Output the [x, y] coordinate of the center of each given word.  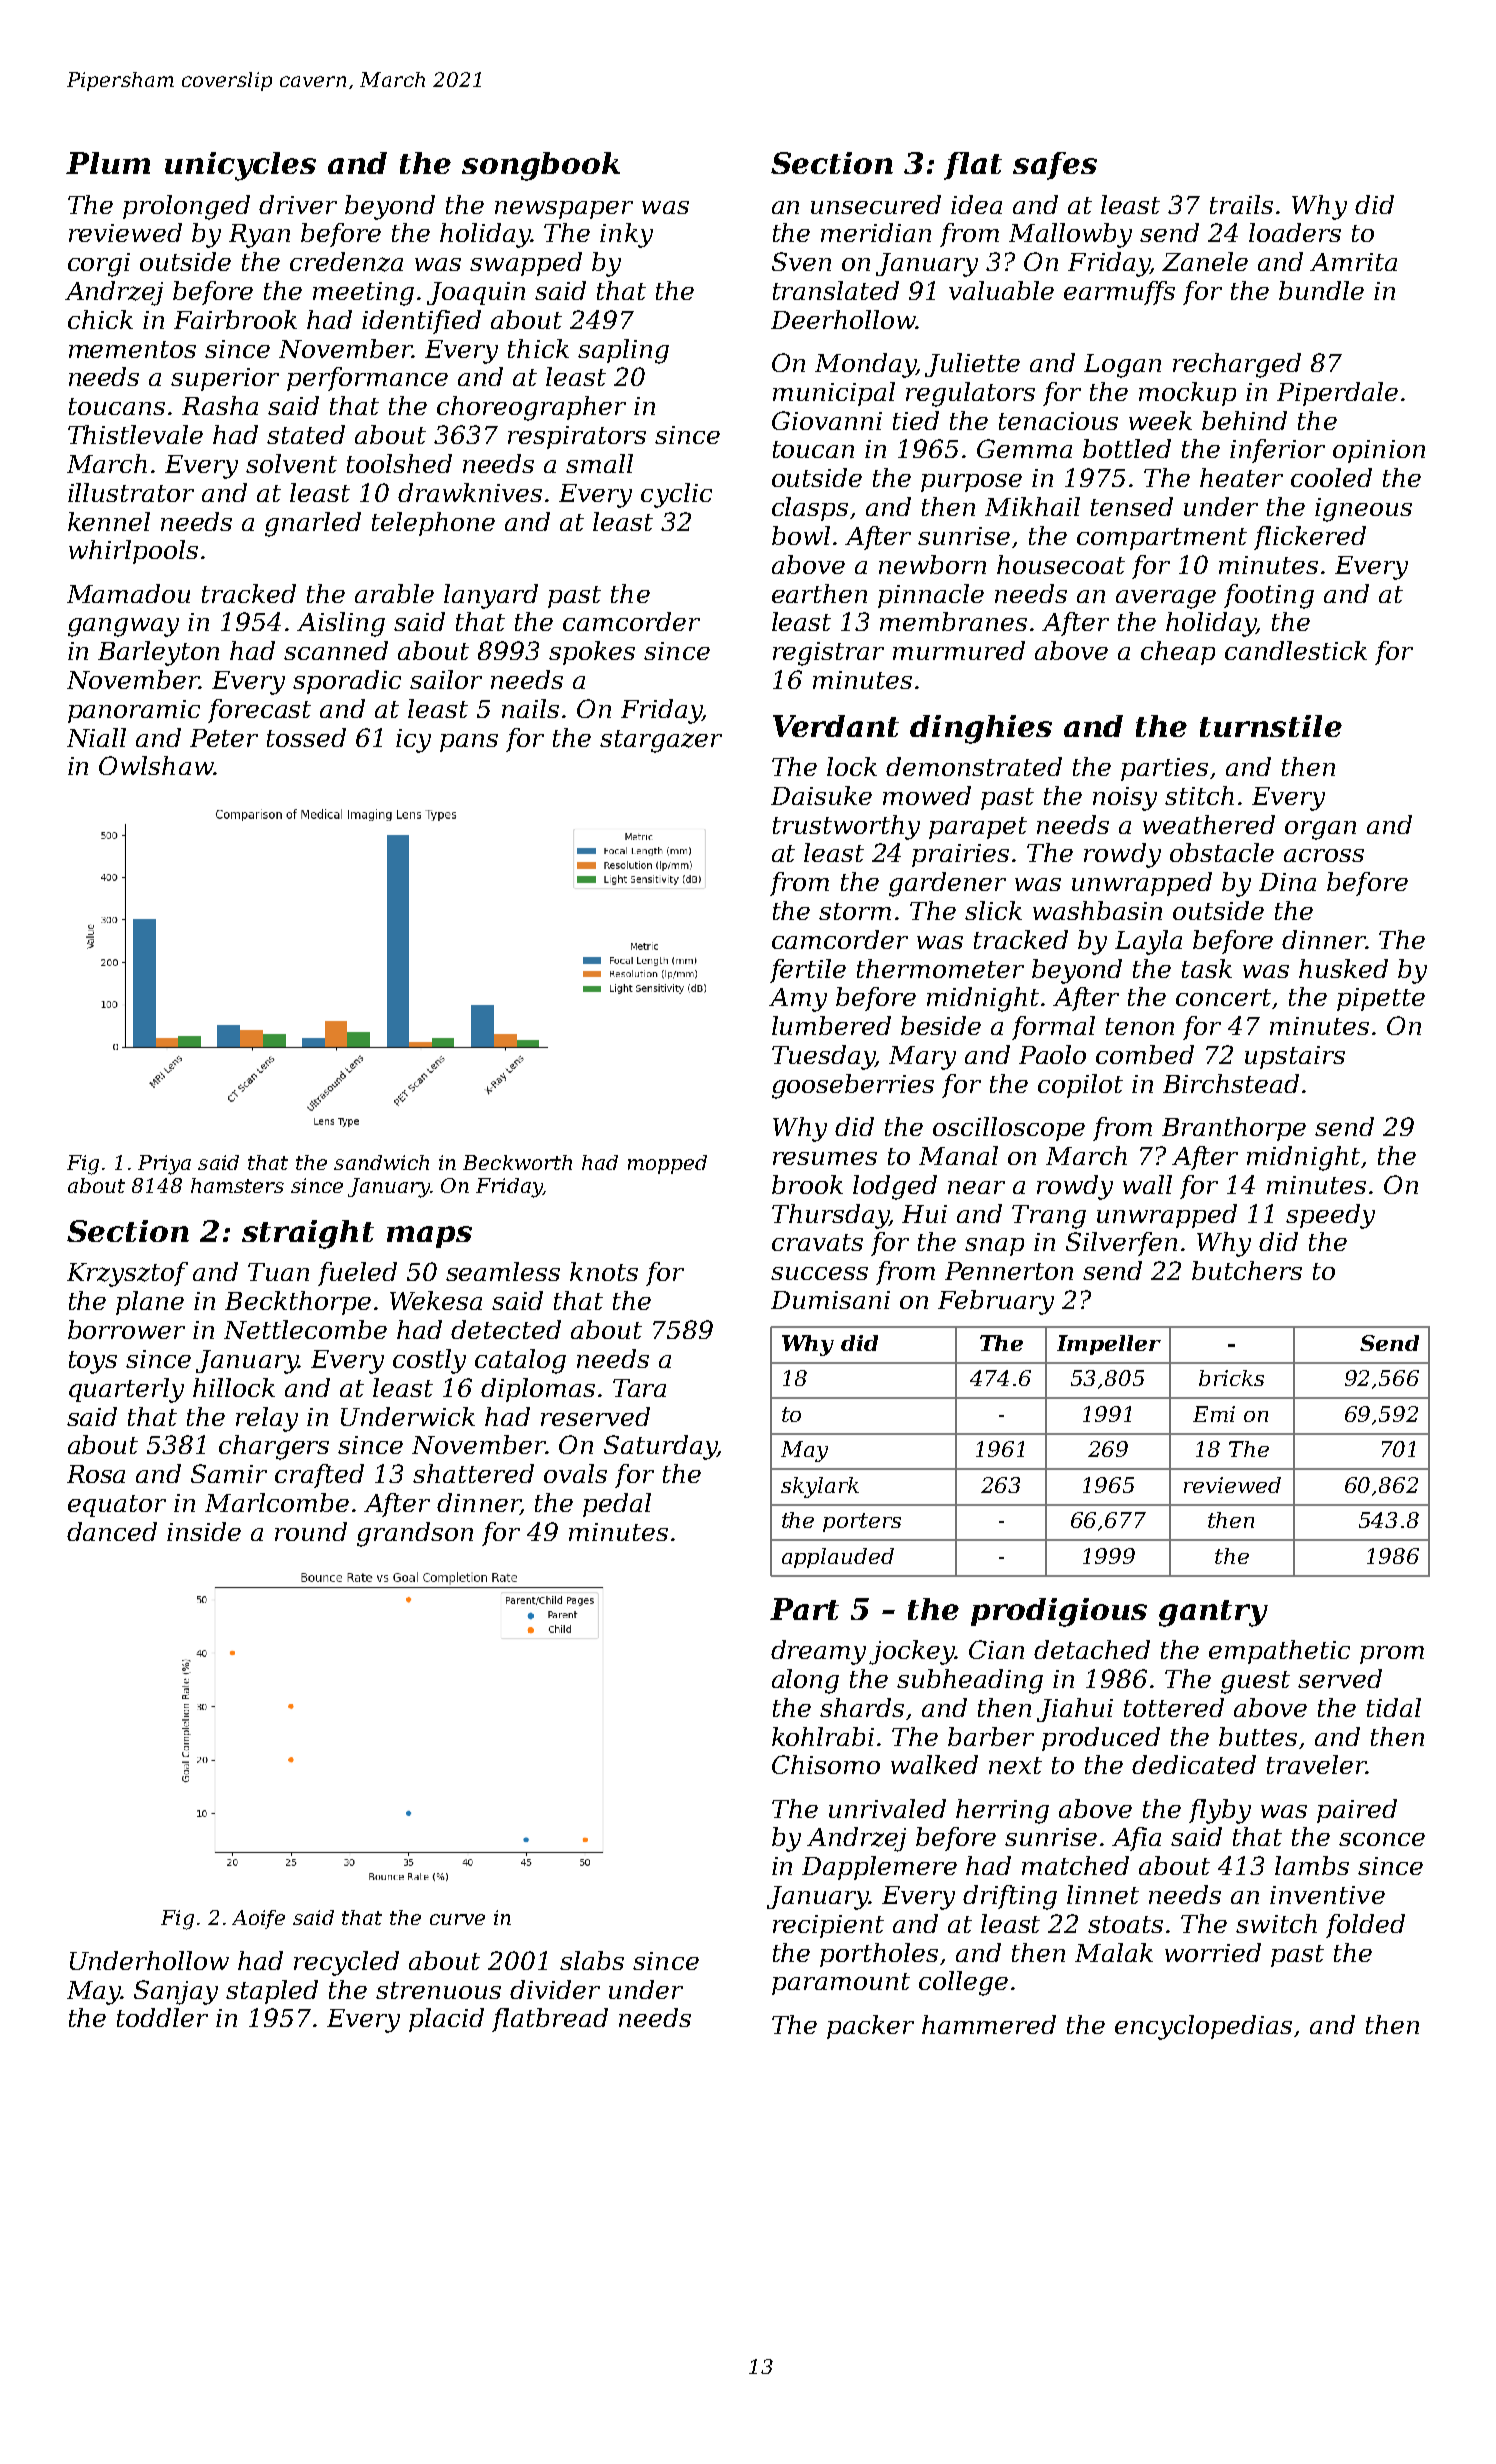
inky [626, 235]
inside [204, 1531]
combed [1145, 1054]
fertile [808, 971]
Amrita [1353, 262]
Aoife [258, 1919]
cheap [1178, 653]
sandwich [381, 1162]
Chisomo [826, 1764]
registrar [828, 654]
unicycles [240, 166]
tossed [306, 737]
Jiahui [1075, 1710]
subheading [970, 1681]
